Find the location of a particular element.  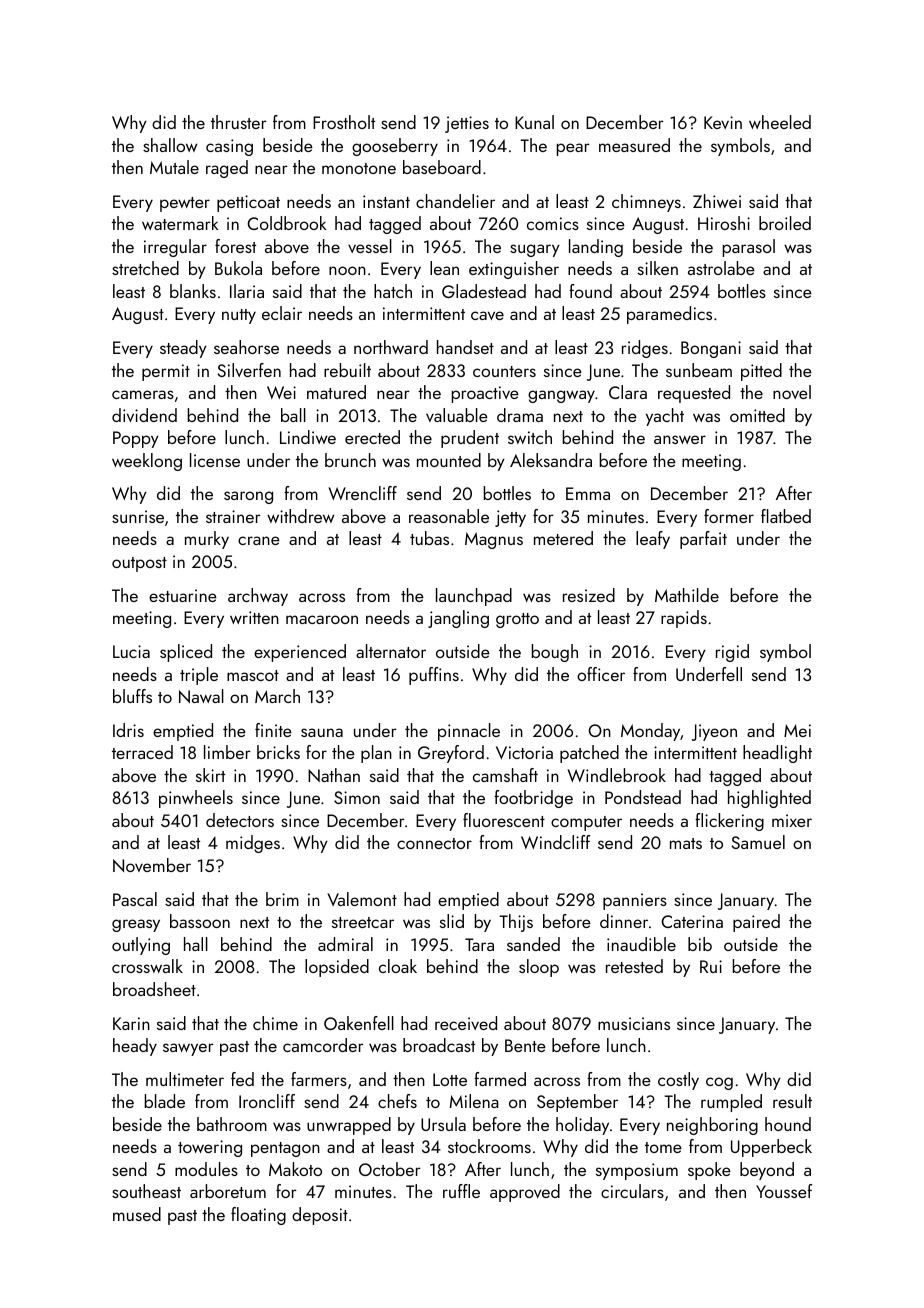

brim is located at coordinates (282, 899).
